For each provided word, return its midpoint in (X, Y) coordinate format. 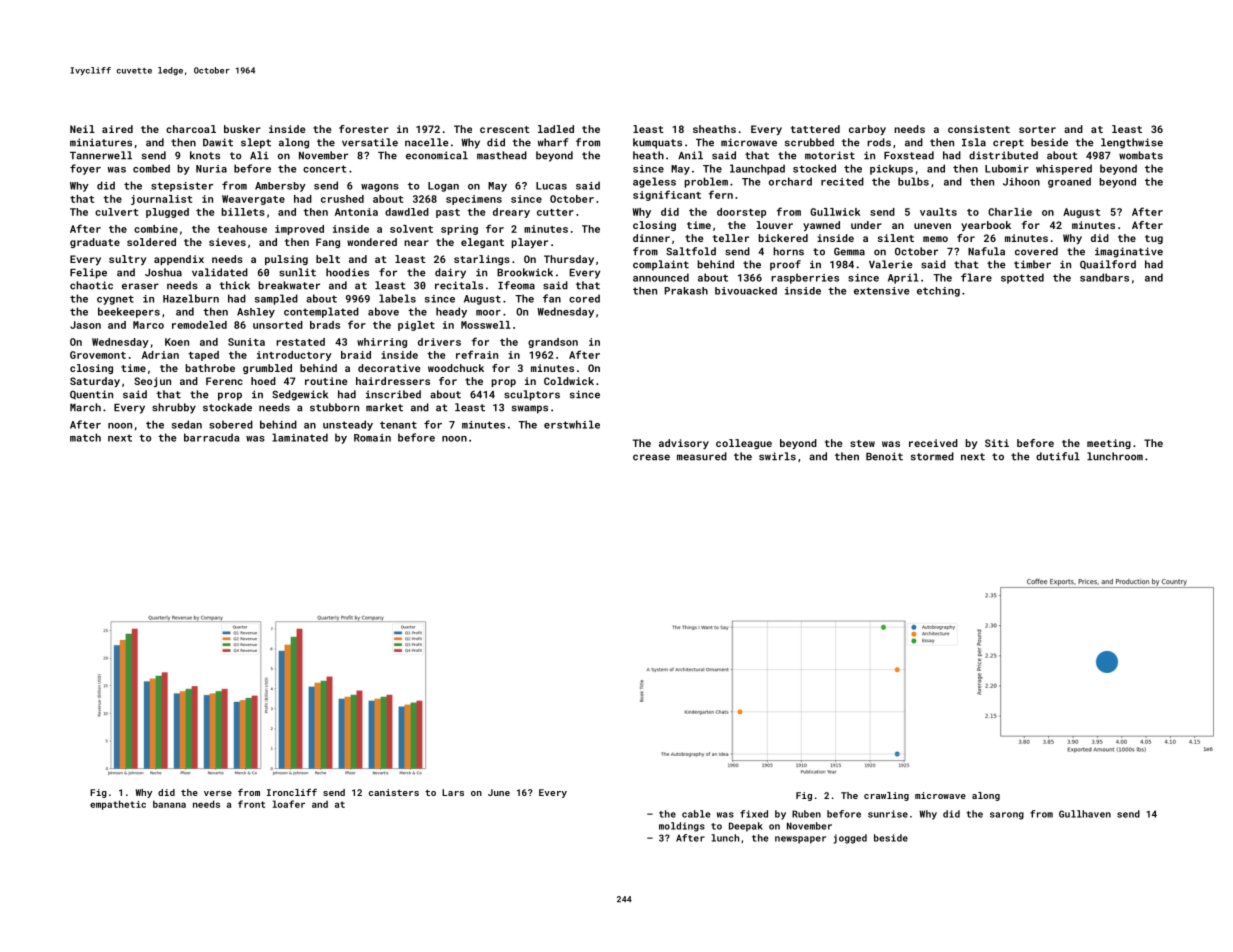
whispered (1064, 169)
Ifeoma (516, 285)
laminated (300, 437)
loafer (289, 804)
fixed (754, 814)
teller (731, 238)
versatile (370, 142)
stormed (932, 456)
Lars (453, 792)
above (383, 311)
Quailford (1108, 264)
